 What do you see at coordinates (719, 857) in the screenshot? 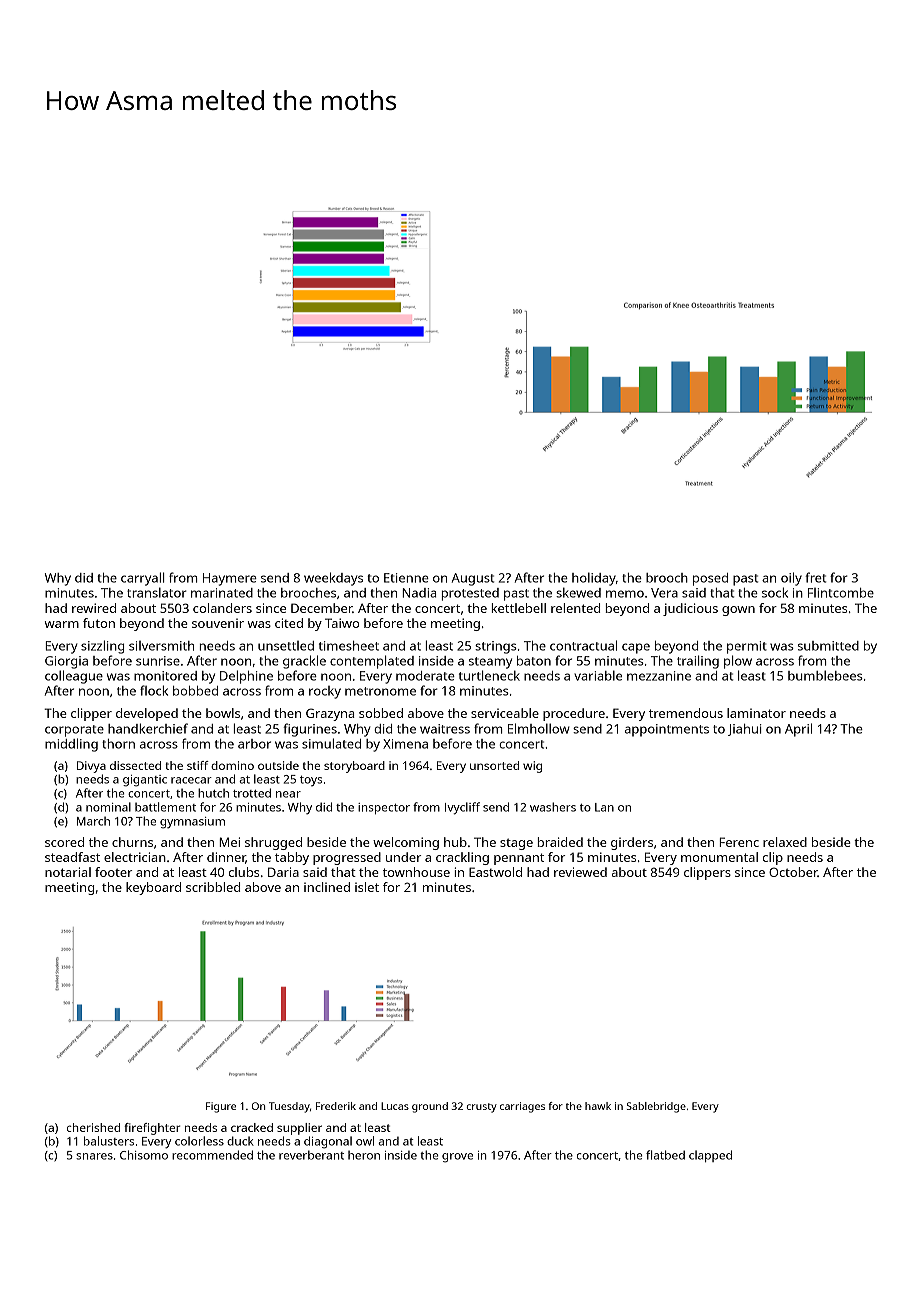
I see `monumental` at bounding box center [719, 857].
